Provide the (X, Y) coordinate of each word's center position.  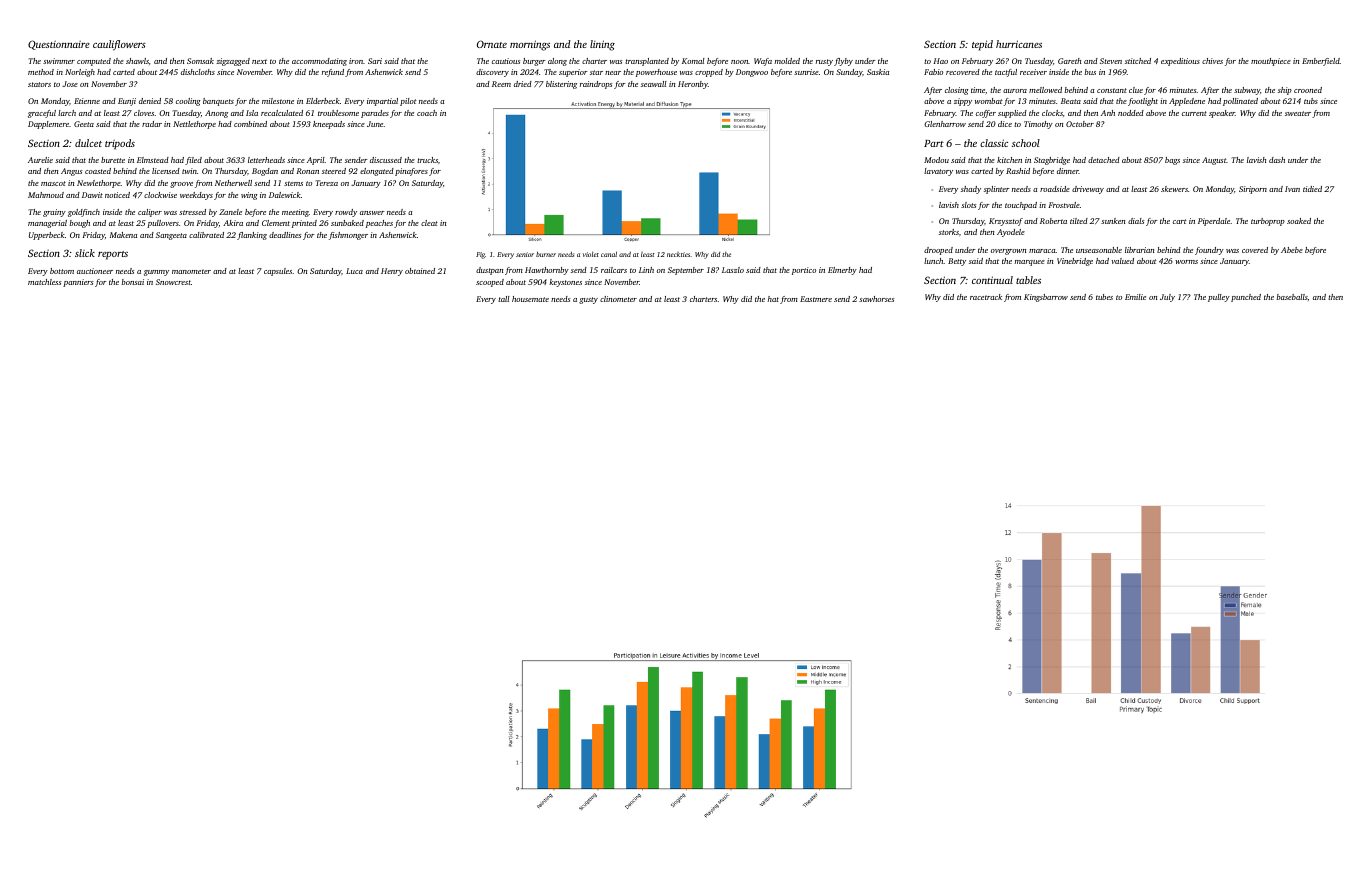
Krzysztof (1006, 222)
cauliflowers (119, 45)
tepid (982, 45)
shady (971, 190)
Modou (936, 160)
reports (113, 255)
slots (969, 205)
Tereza (327, 183)
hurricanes (1019, 44)
